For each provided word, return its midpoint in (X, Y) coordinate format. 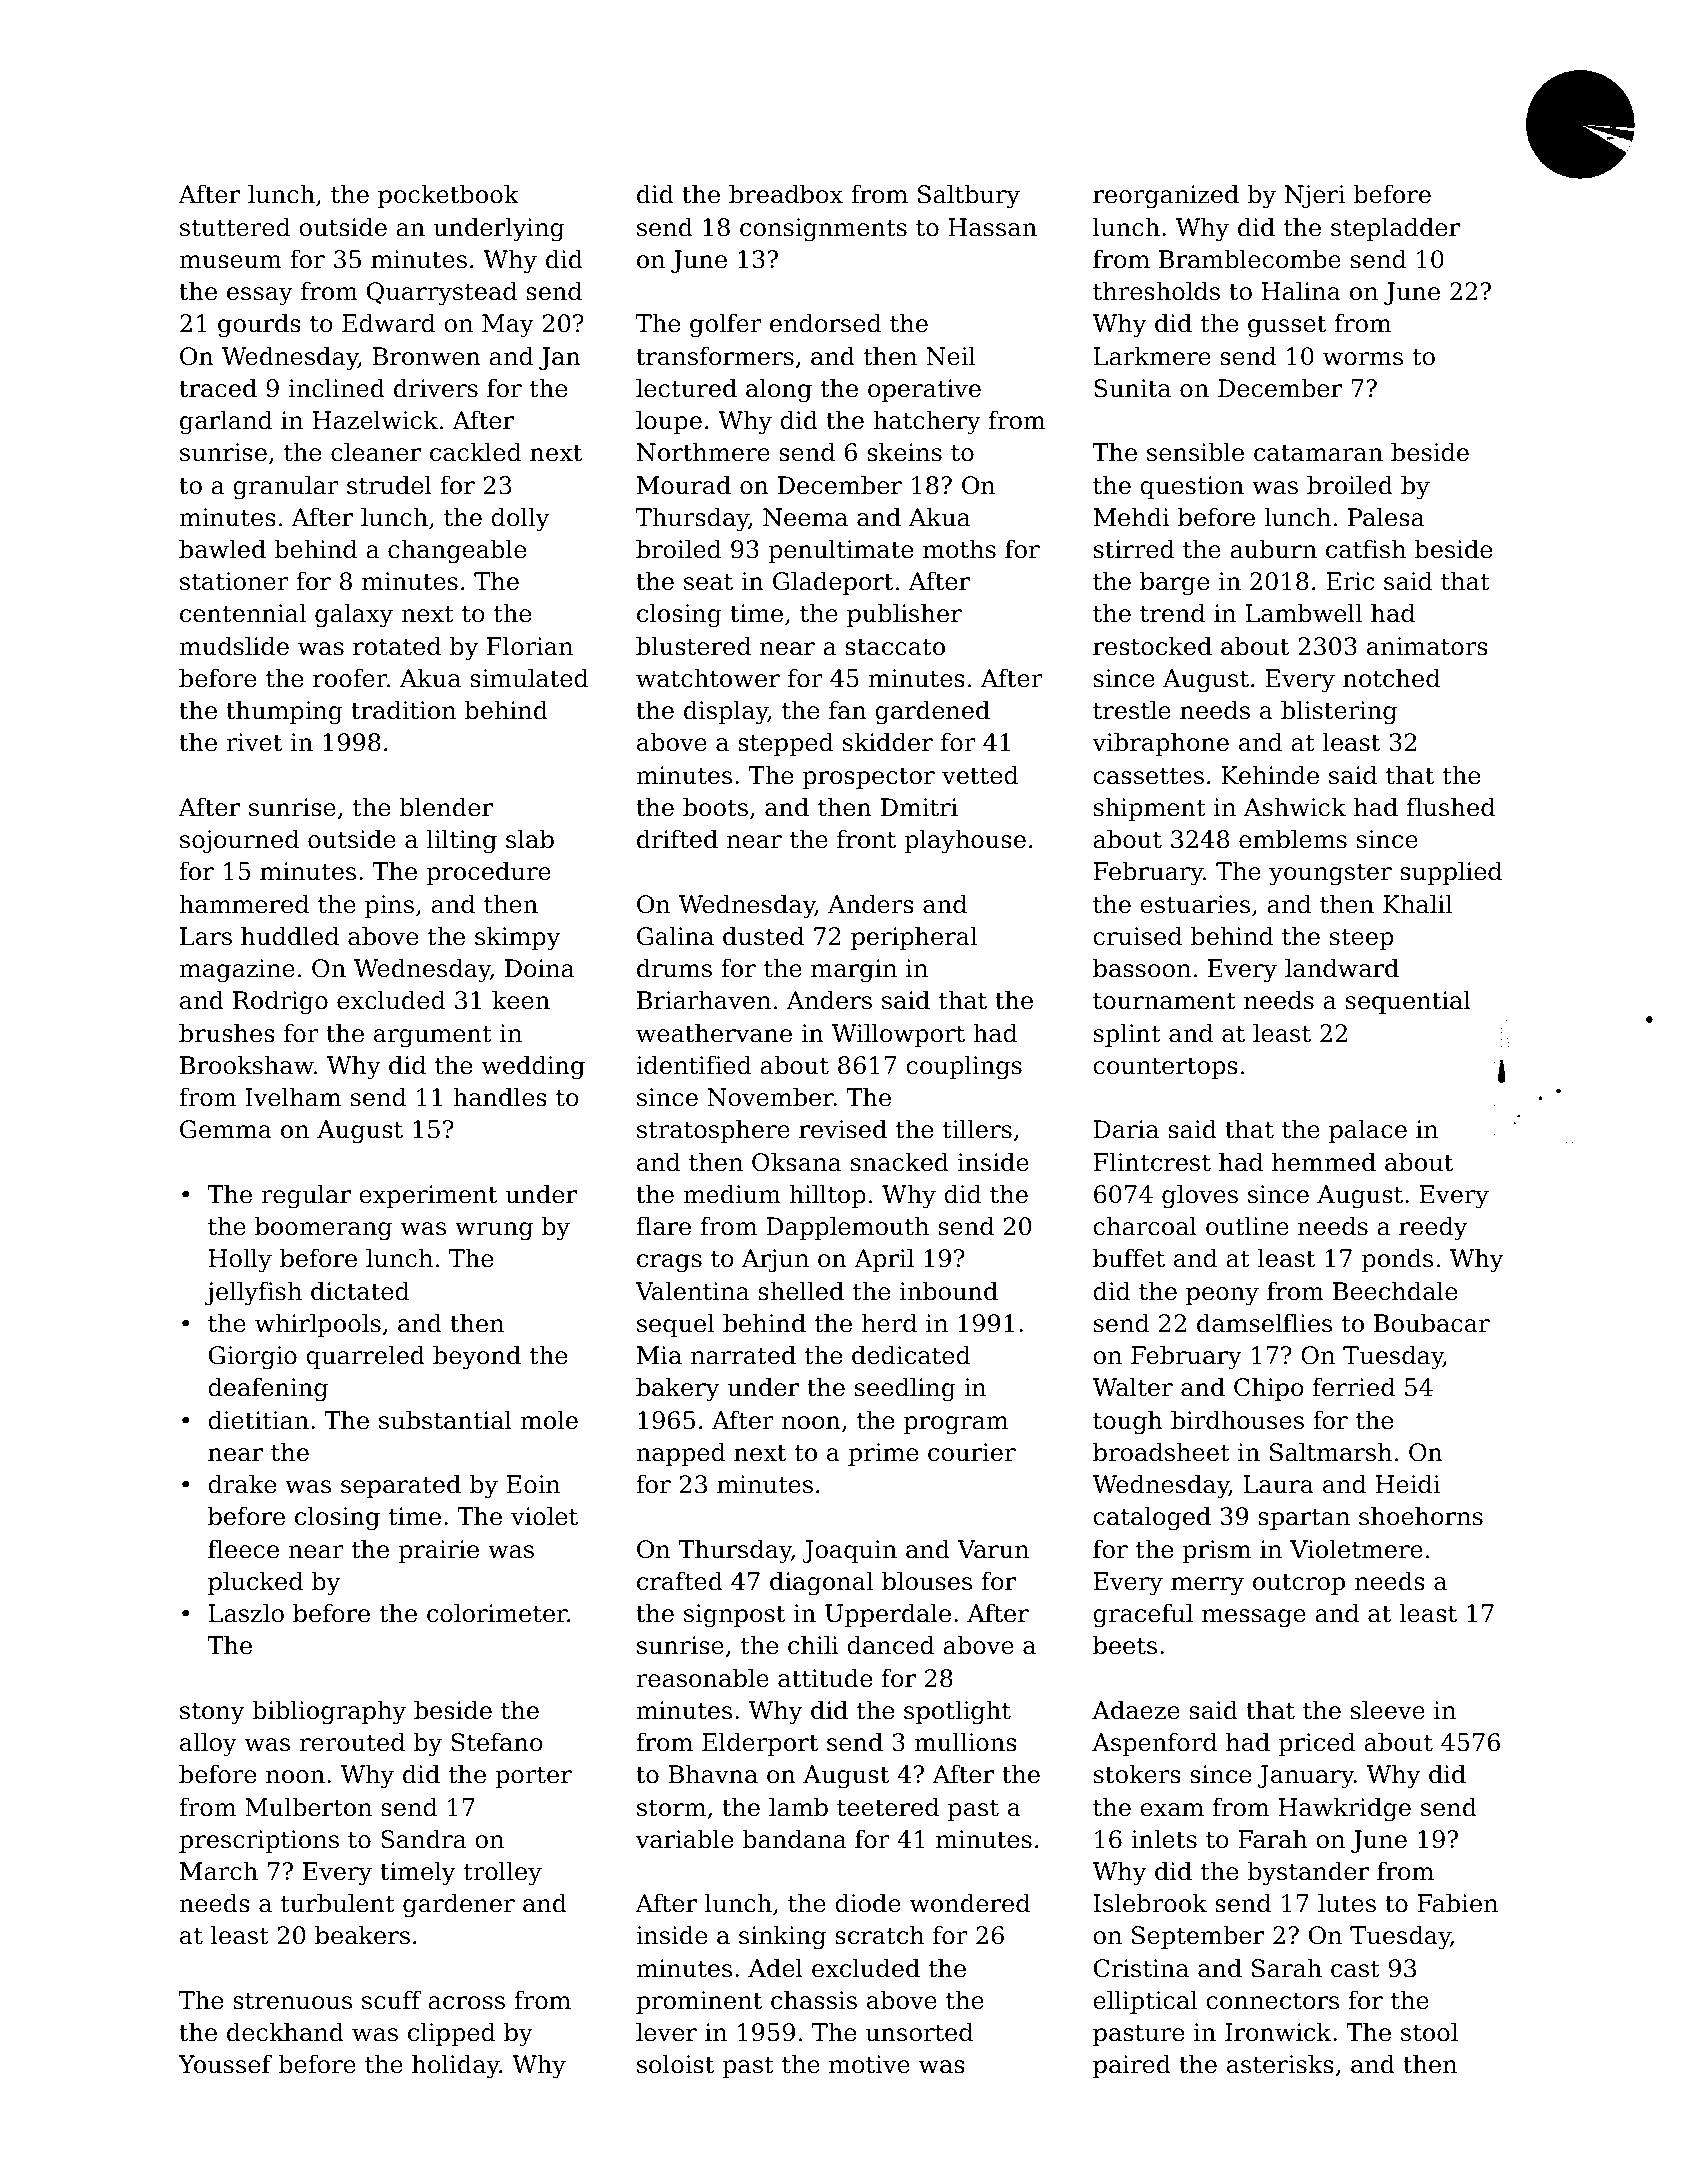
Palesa (1386, 517)
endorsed (825, 323)
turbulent (338, 1903)
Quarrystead (442, 293)
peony (1222, 1296)
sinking (782, 1937)
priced (1316, 1744)
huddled (290, 936)
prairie (438, 1551)
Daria (1126, 1129)
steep (1361, 939)
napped (680, 1454)
